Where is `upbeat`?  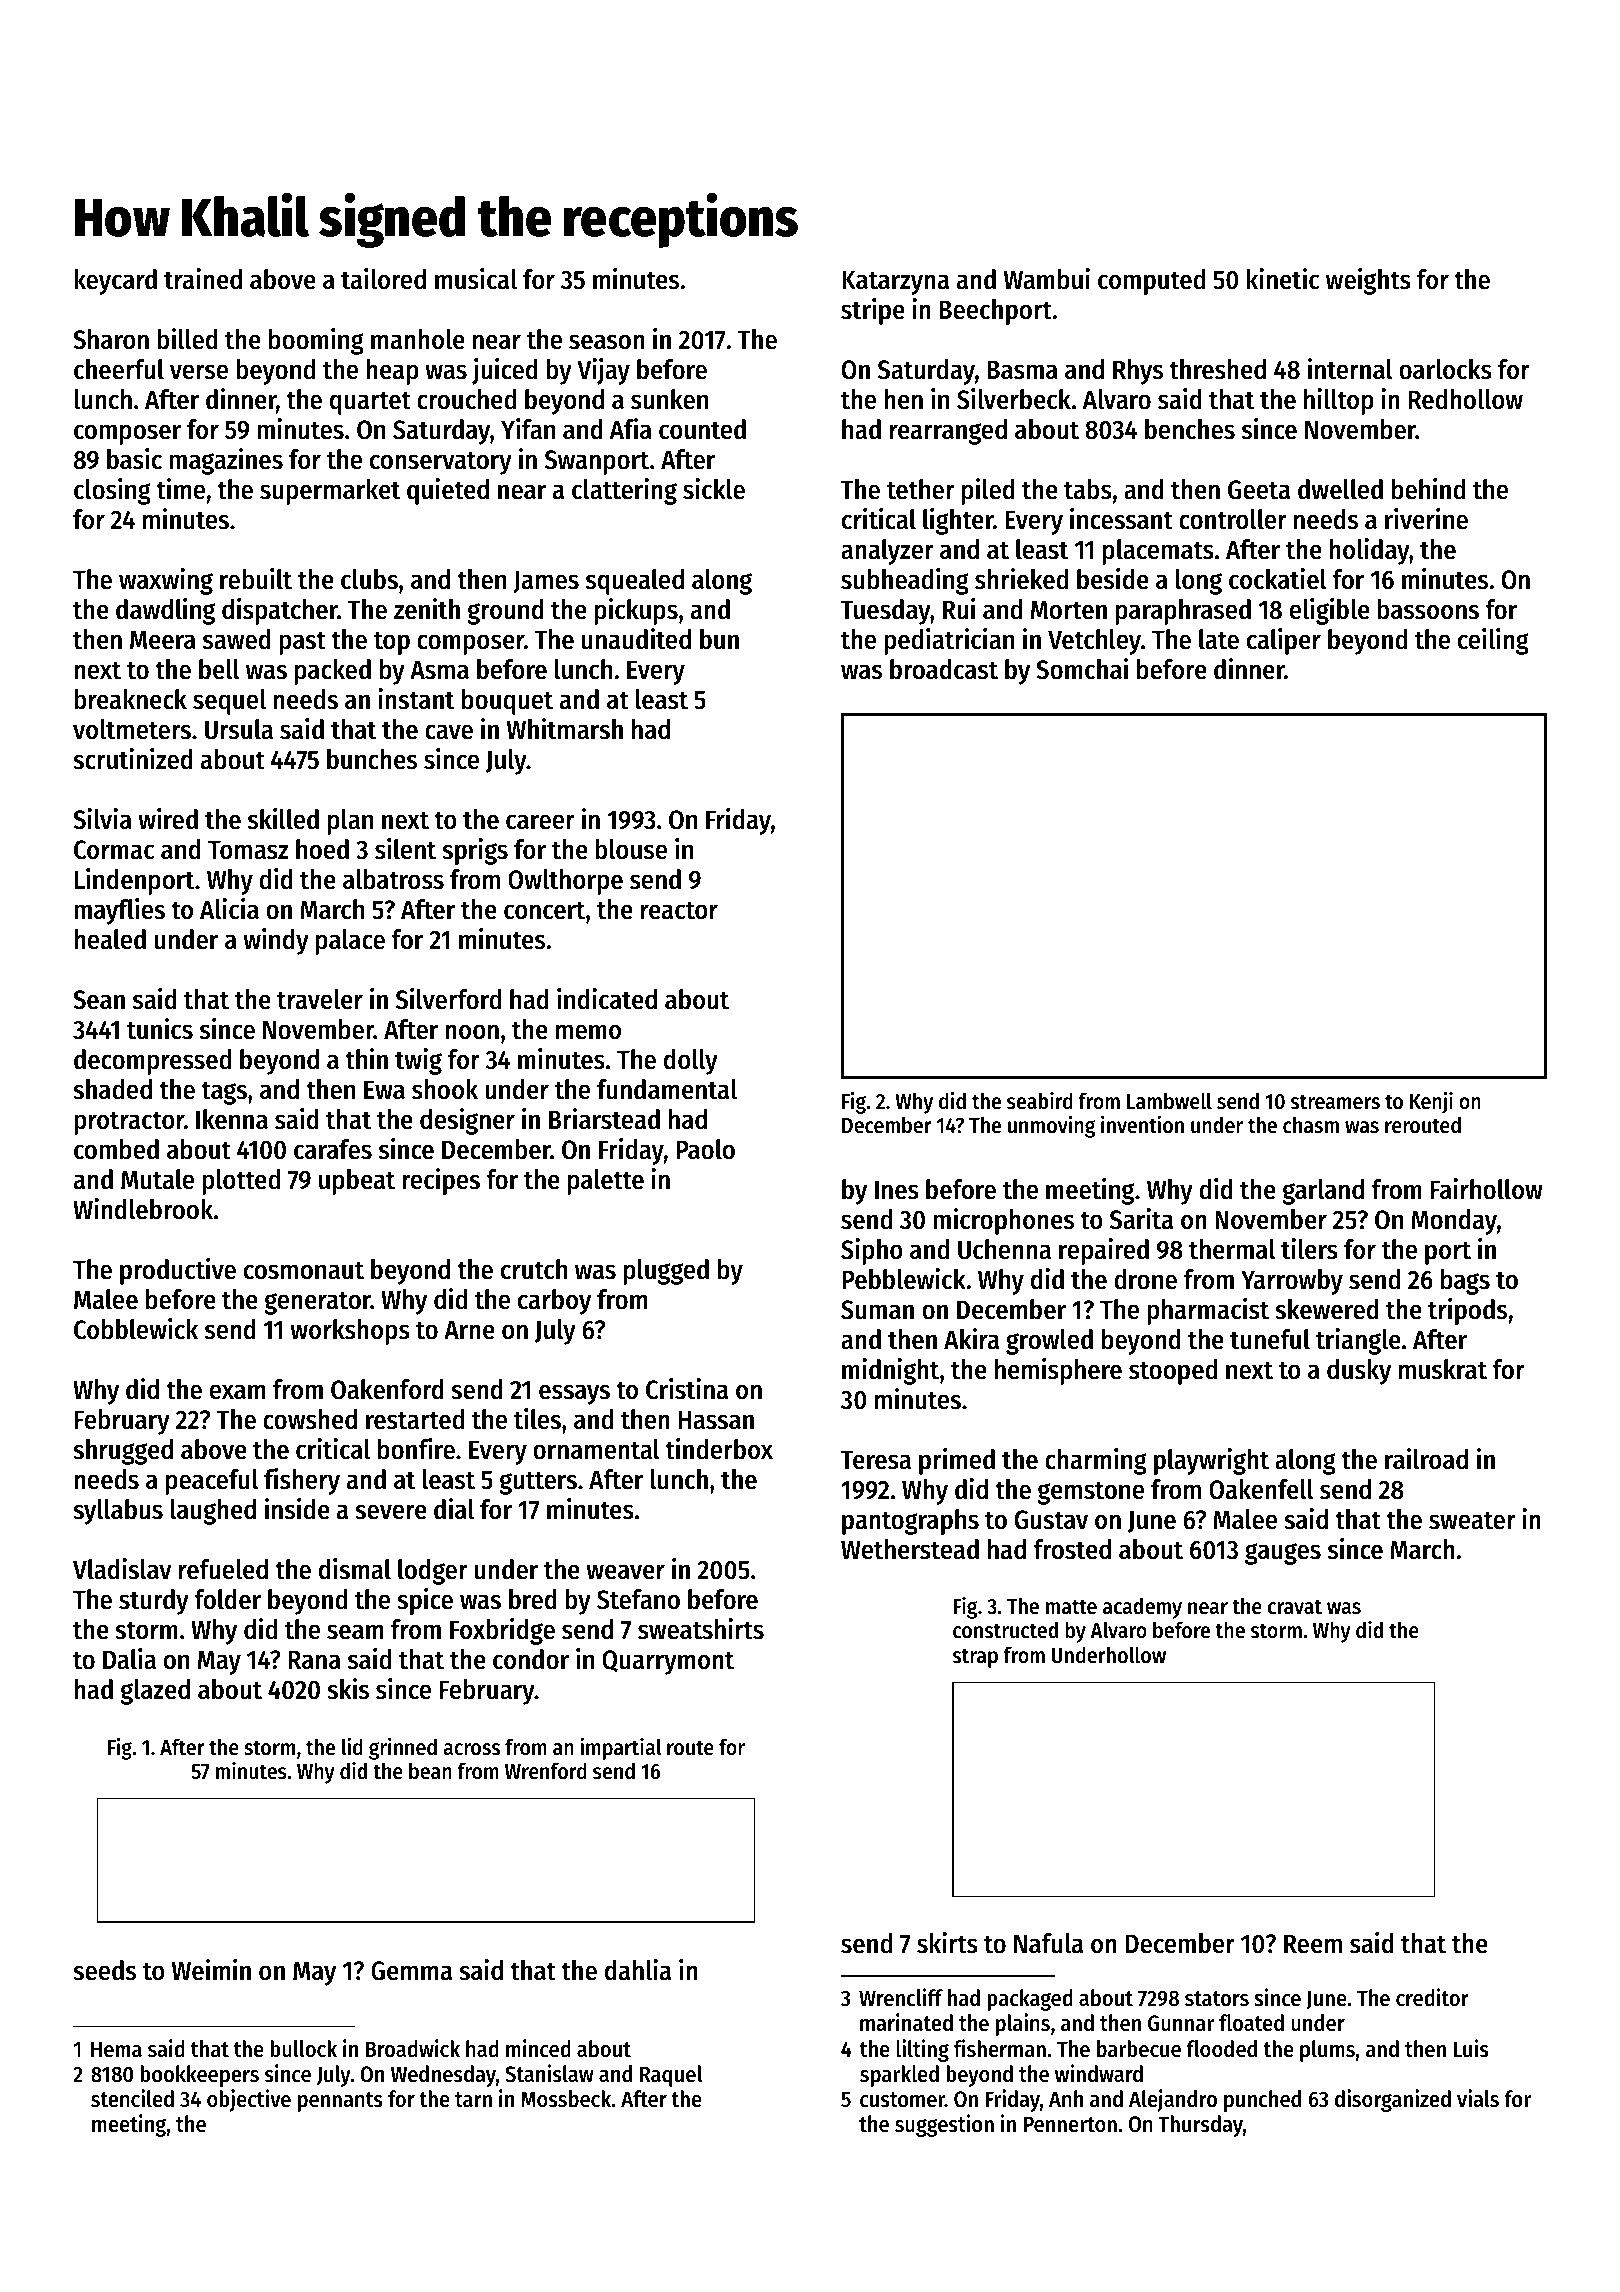 upbeat is located at coordinates (357, 1182).
